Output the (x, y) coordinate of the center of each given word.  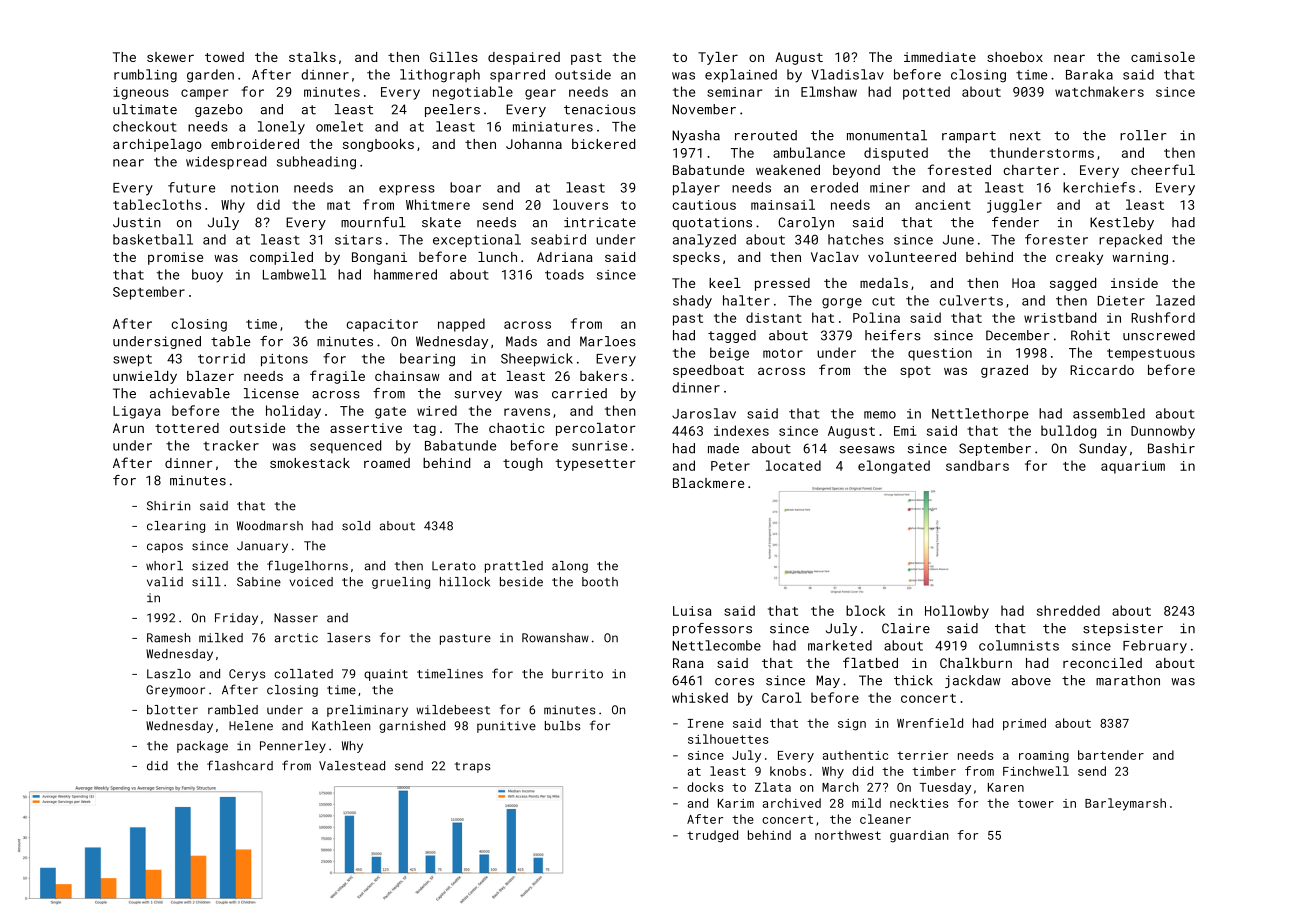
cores (734, 682)
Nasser (296, 618)
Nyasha (696, 136)
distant (774, 317)
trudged (712, 836)
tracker (231, 445)
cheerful (1163, 169)
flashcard (240, 765)
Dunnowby (1163, 432)
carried (579, 393)
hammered (405, 274)
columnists (1019, 645)
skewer (170, 57)
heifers (893, 335)
